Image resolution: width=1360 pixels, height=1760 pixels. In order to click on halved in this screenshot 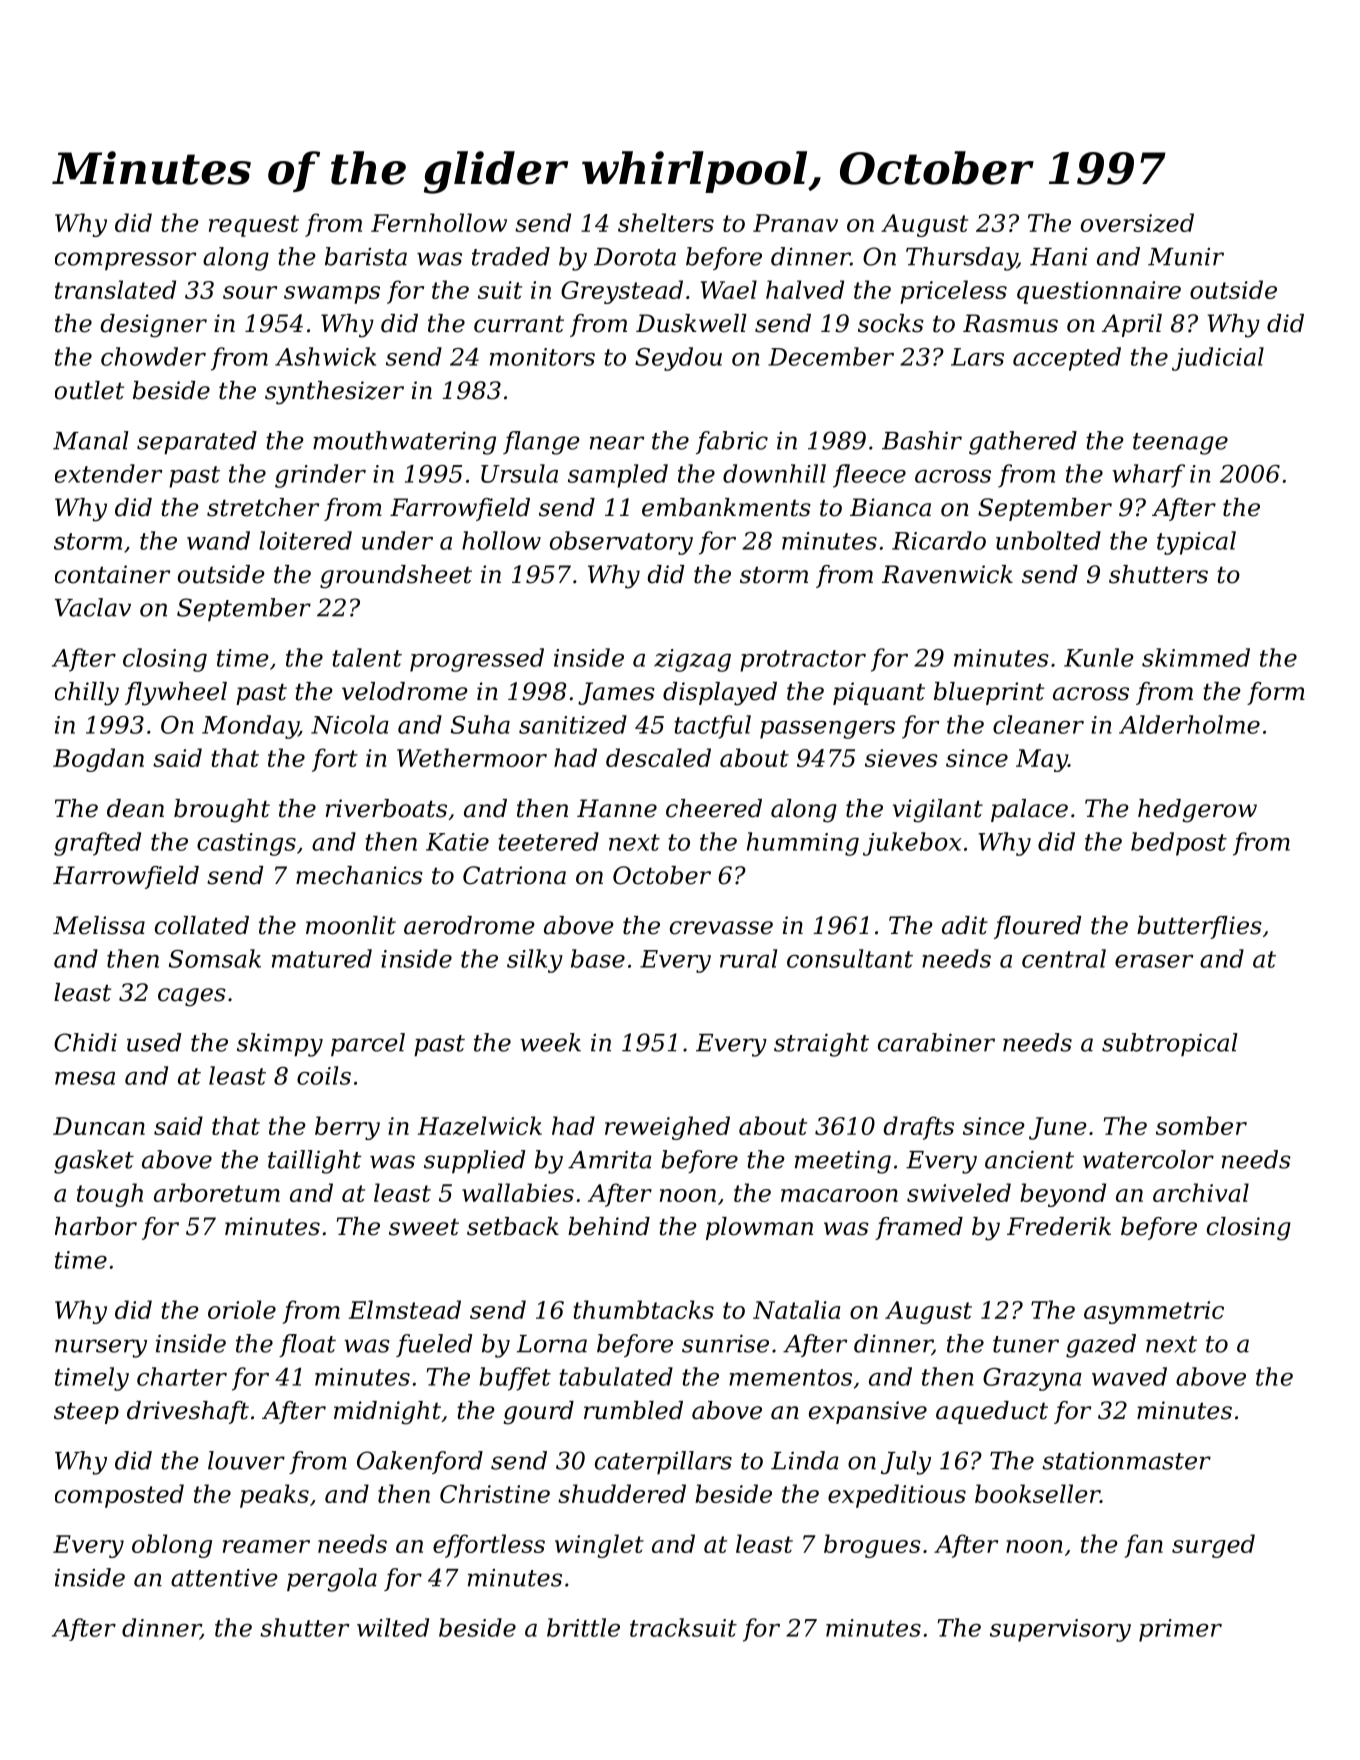, I will do `click(805, 289)`.
